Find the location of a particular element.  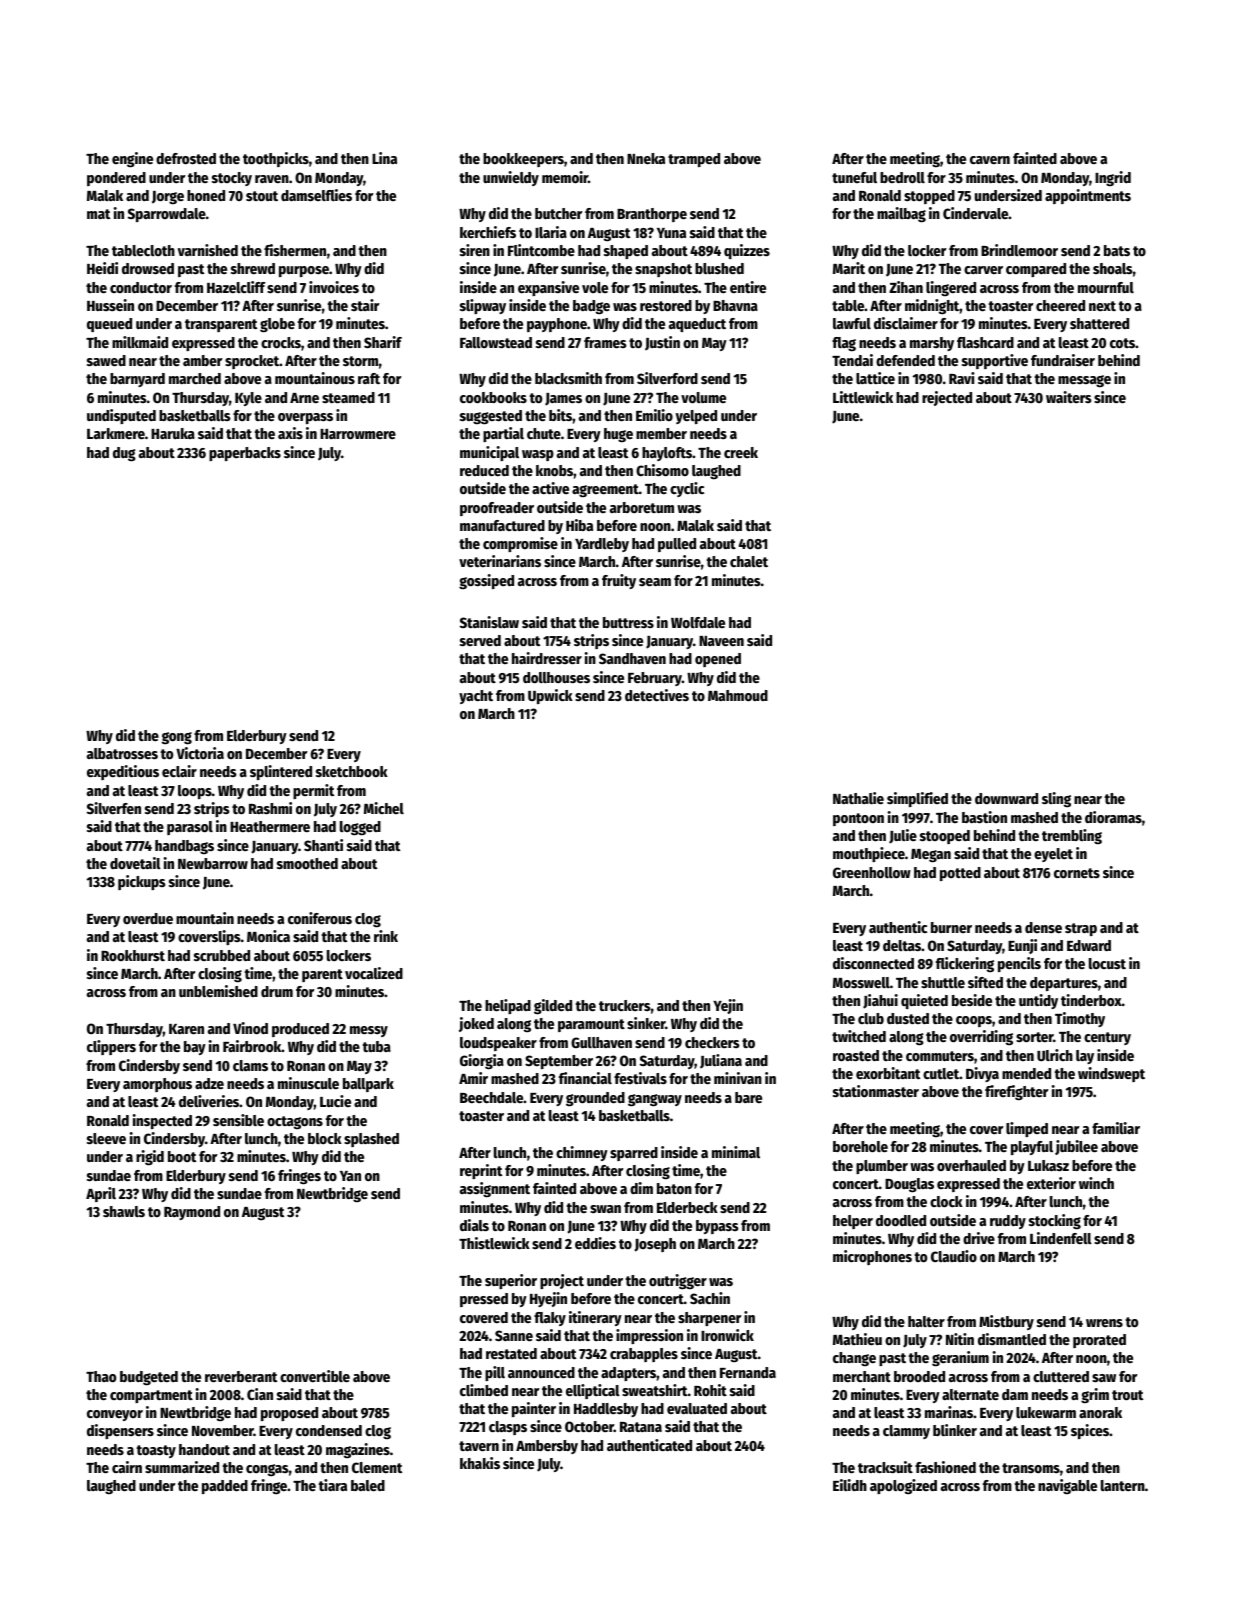

engine is located at coordinates (132, 160).
